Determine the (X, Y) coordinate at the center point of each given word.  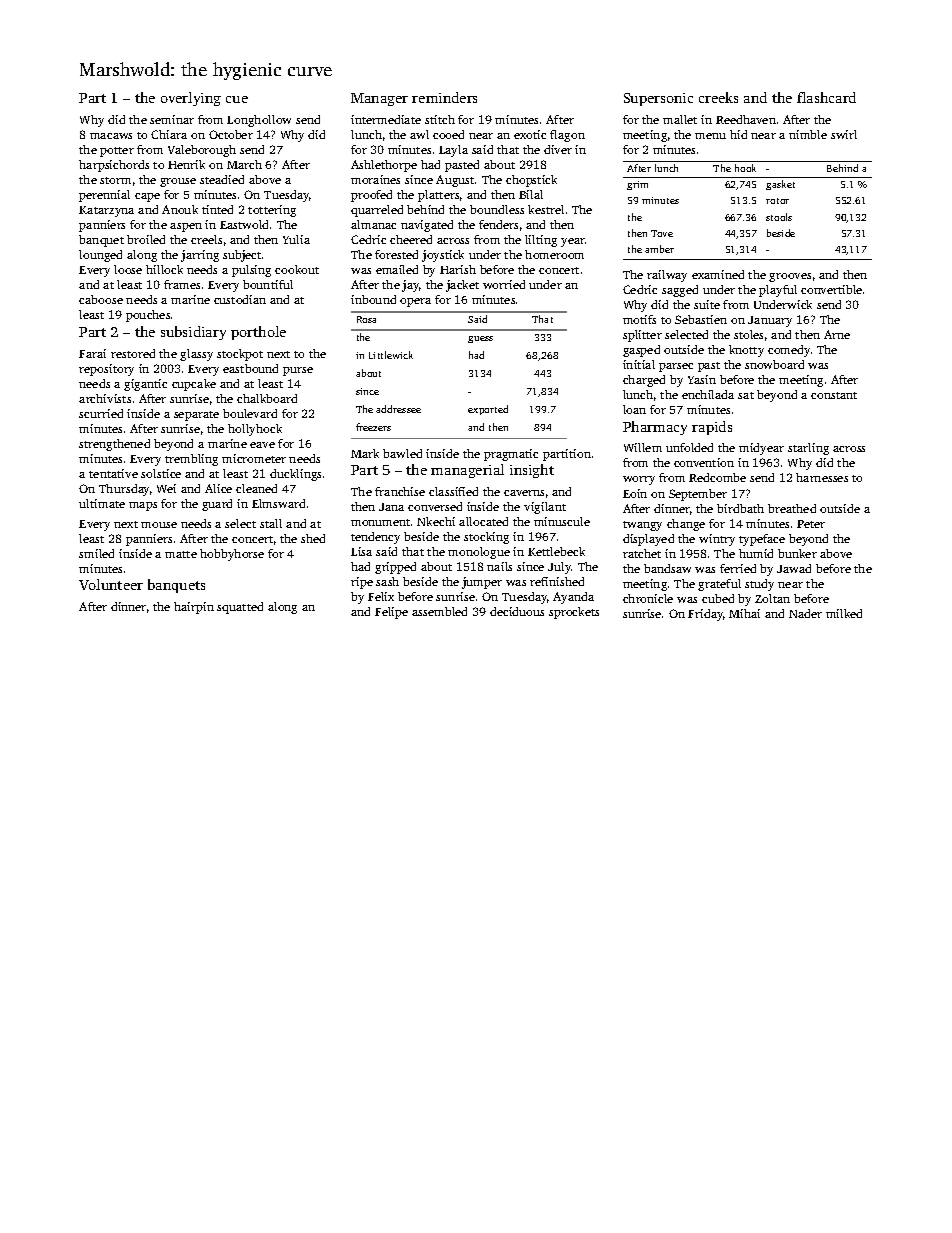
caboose (101, 299)
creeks (718, 97)
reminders (444, 97)
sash (387, 581)
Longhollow (259, 121)
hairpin (194, 608)
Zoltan (772, 598)
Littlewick (391, 355)
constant (834, 395)
